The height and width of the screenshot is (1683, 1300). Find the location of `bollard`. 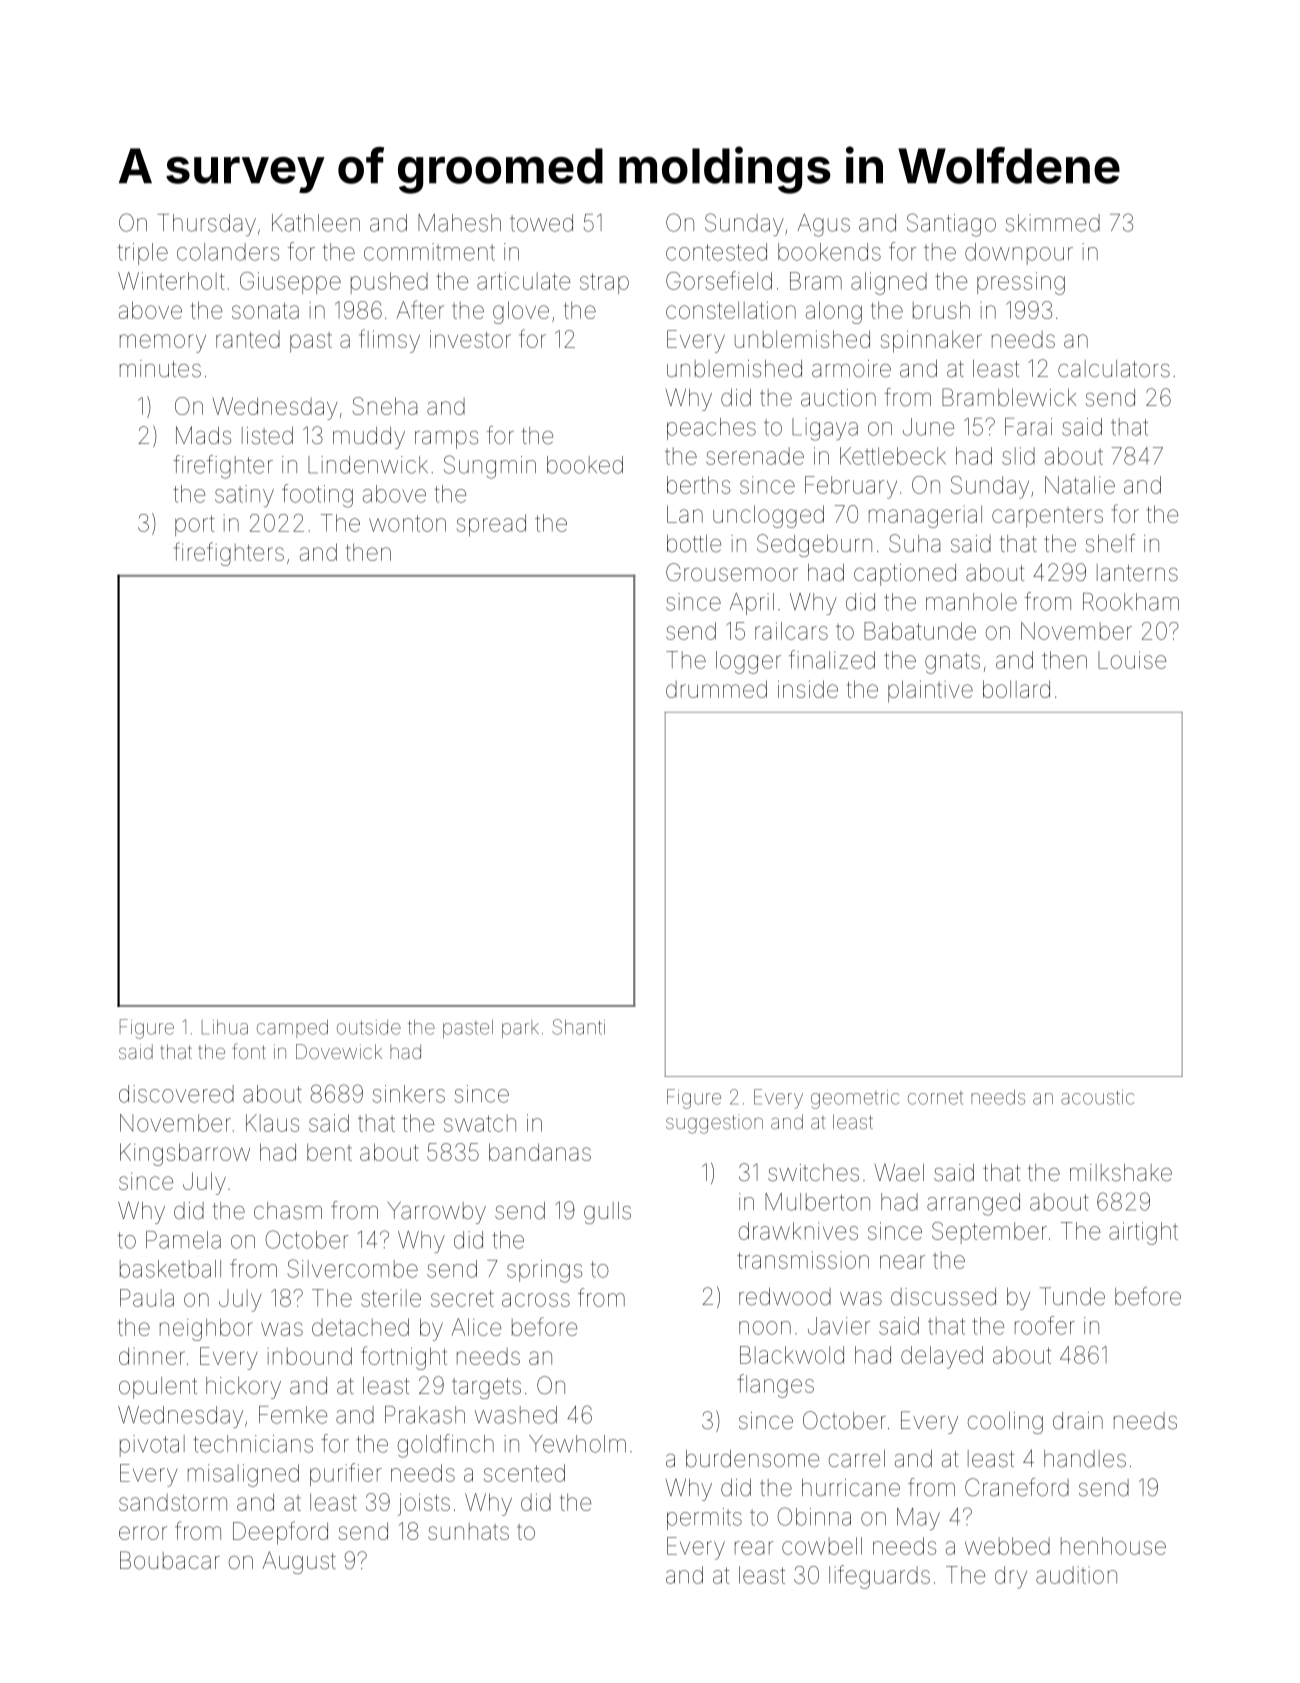

bollard is located at coordinates (1016, 689).
